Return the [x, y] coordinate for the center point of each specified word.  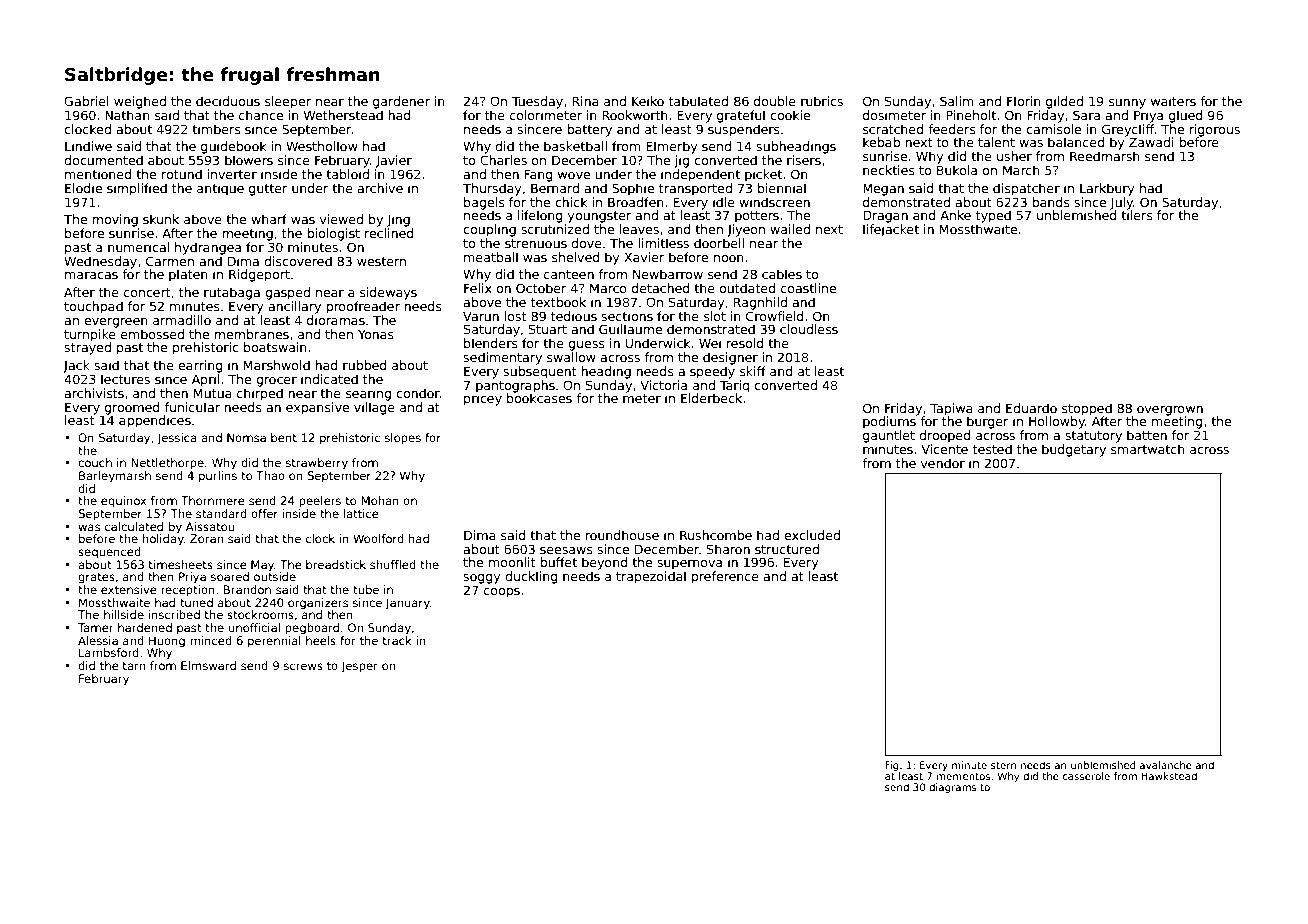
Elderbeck [711, 398]
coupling [489, 230]
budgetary [1074, 450]
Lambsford [109, 652]
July [1121, 203]
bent [284, 437]
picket [763, 175]
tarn [134, 666]
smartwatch [1148, 449]
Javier [394, 161]
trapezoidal [651, 577]
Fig [892, 766]
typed [993, 216]
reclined [389, 233]
